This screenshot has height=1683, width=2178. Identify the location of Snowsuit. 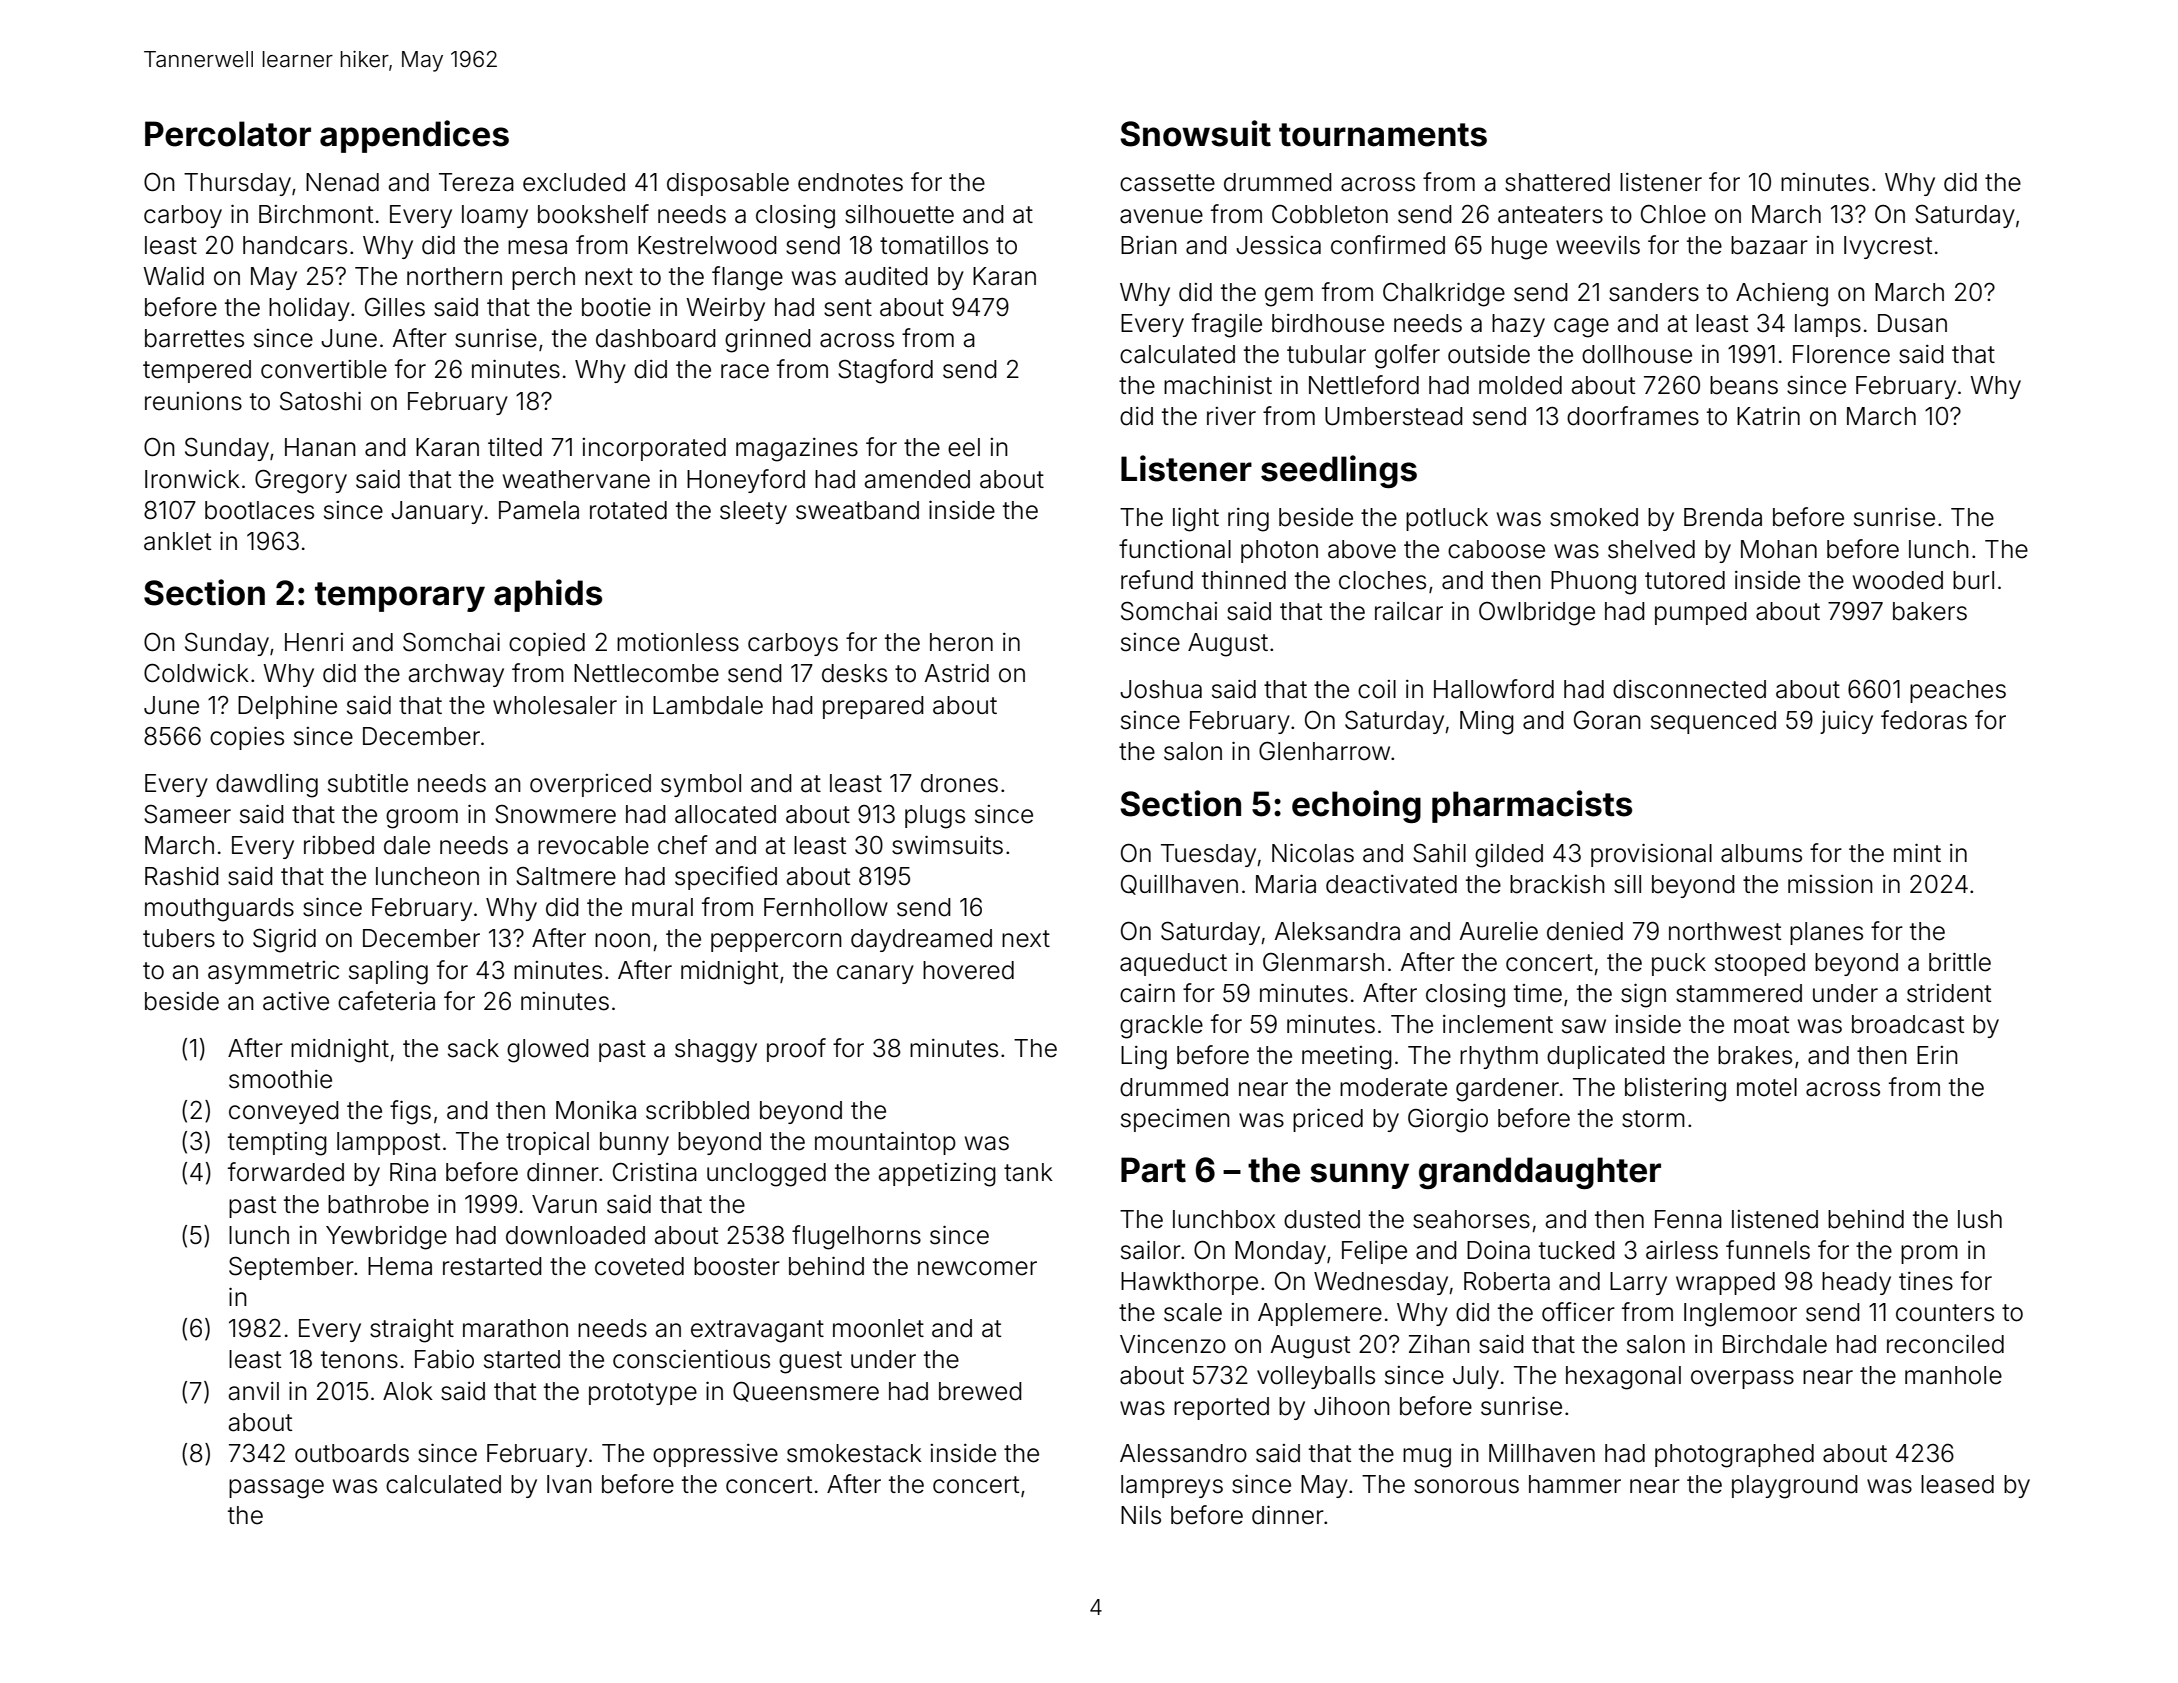
(1195, 133).
